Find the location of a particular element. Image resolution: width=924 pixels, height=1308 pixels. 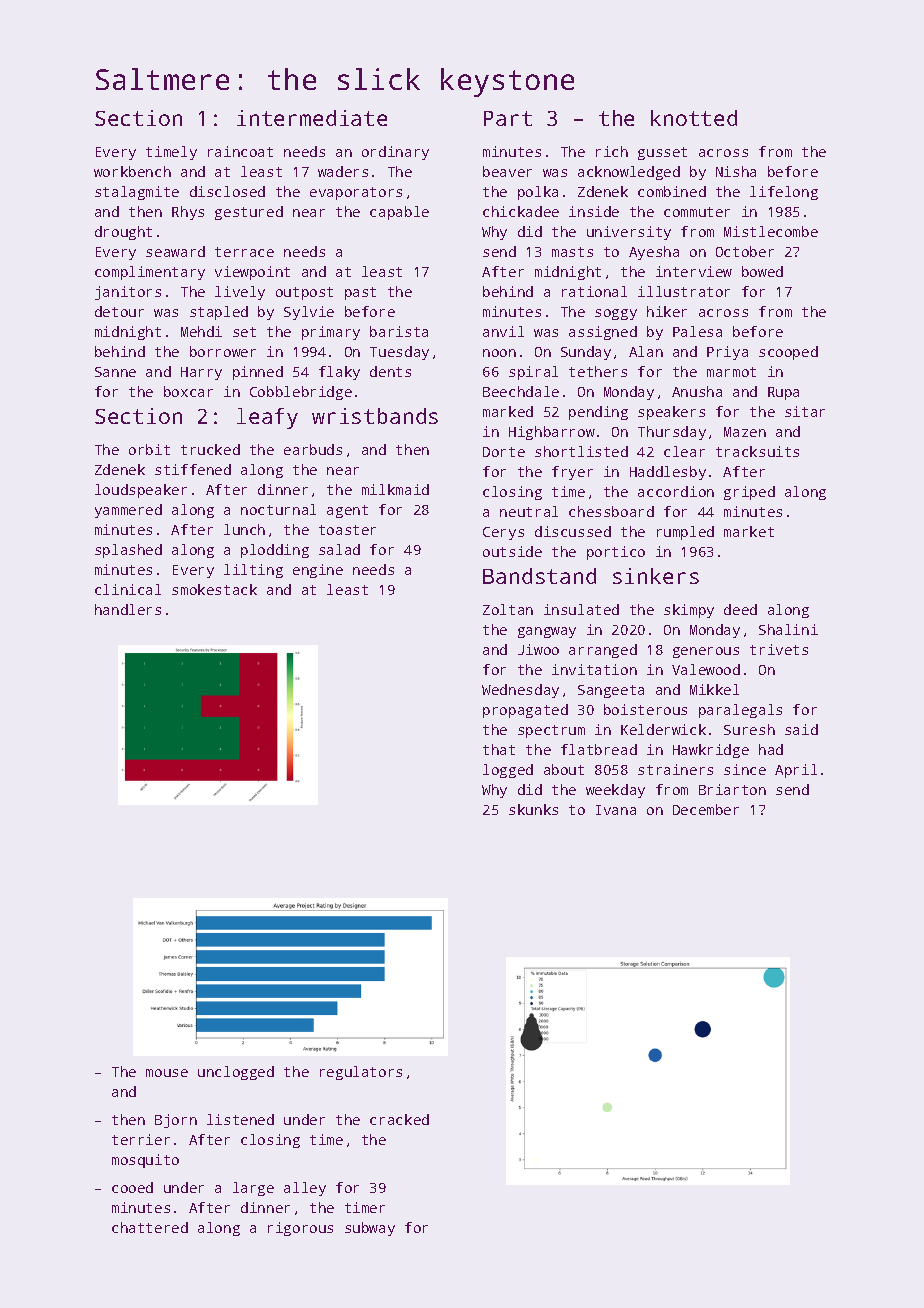

smokestack is located at coordinates (214, 589).
